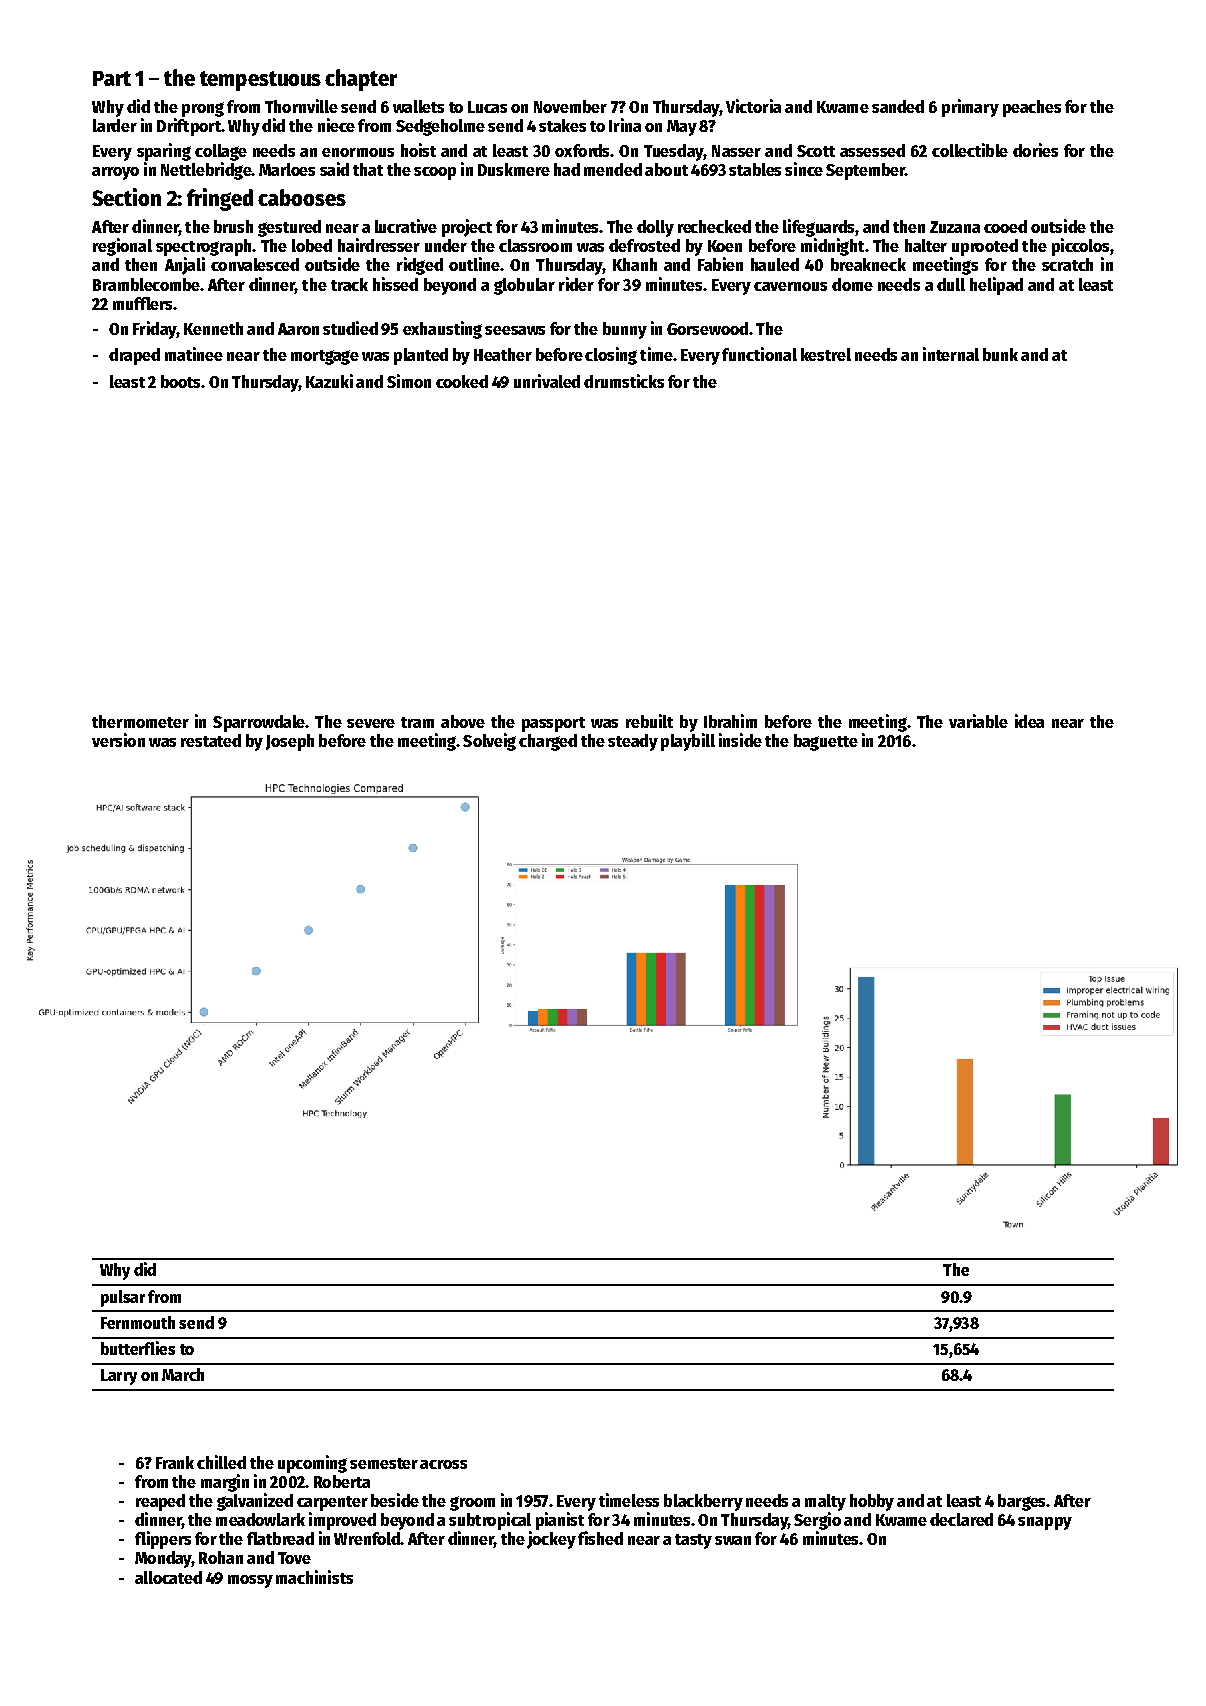  I want to click on piccolos, so click(1080, 247).
